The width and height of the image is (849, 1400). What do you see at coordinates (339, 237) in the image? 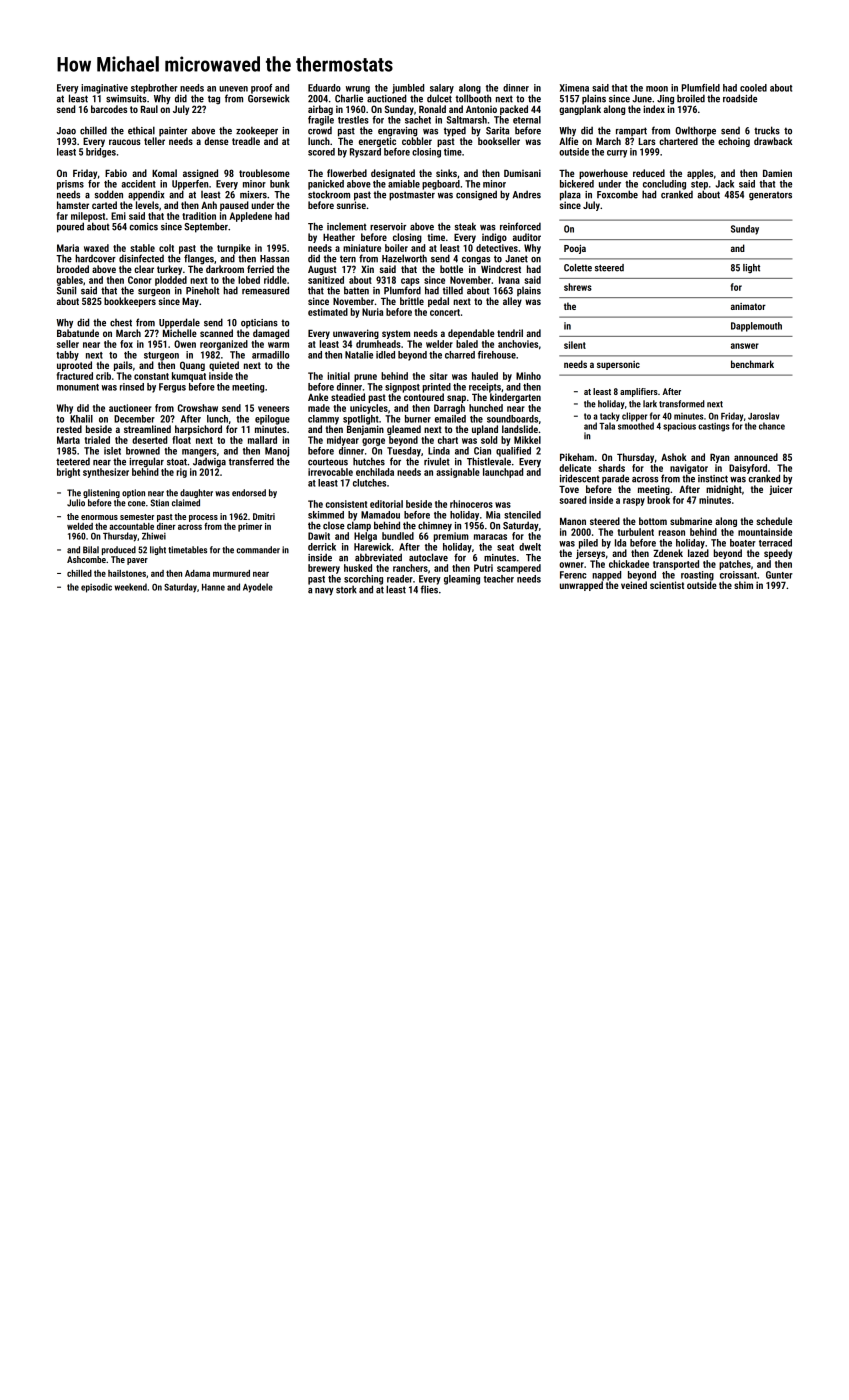
I see `Heather` at bounding box center [339, 237].
